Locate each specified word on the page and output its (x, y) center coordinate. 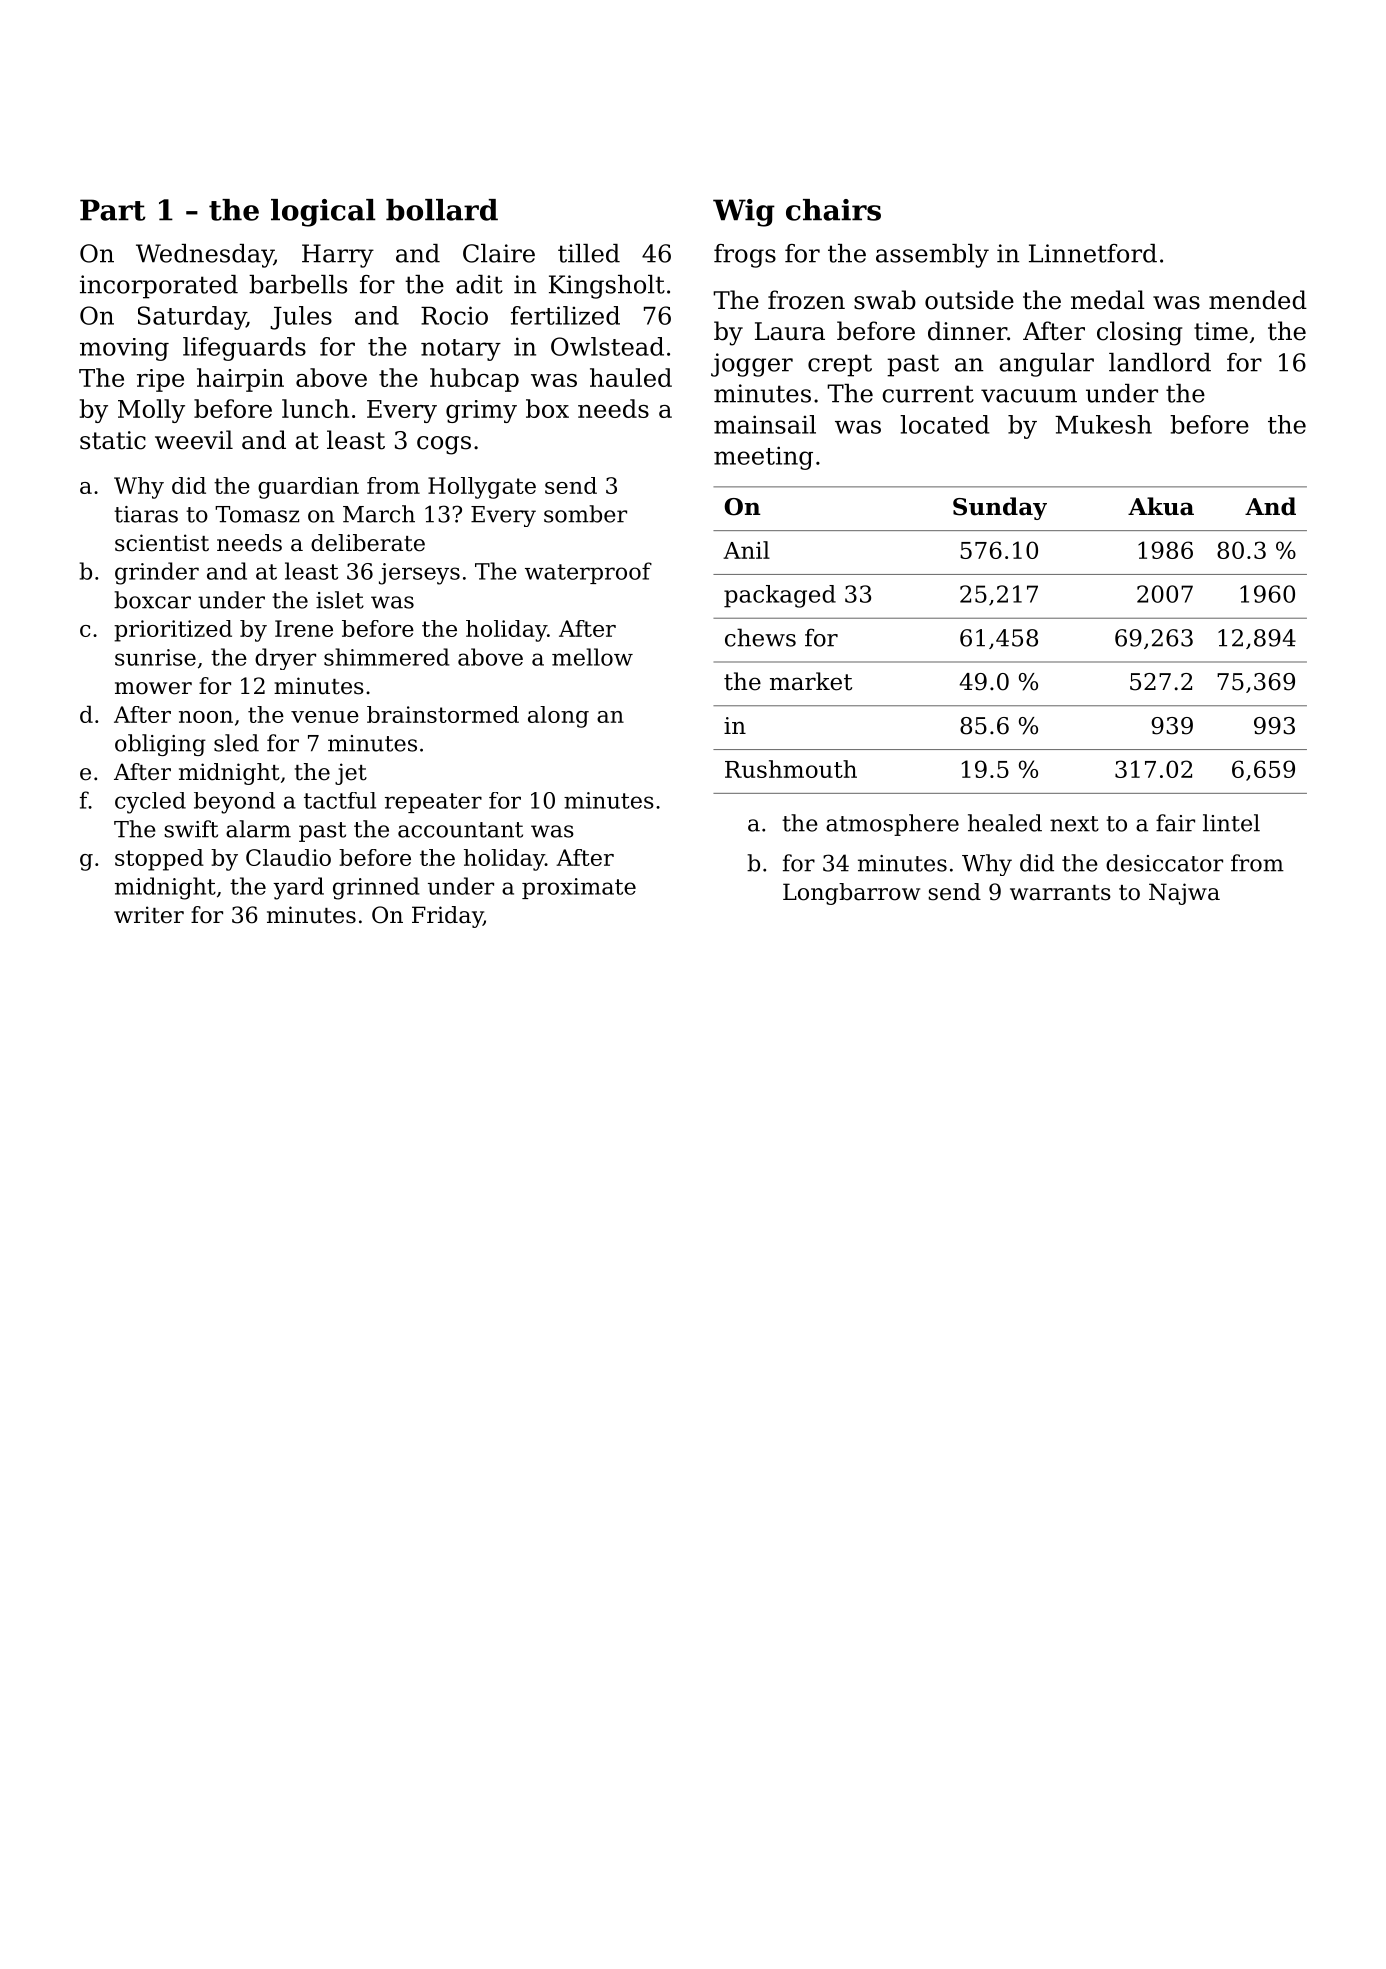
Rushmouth (791, 769)
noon (206, 717)
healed (1005, 823)
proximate (579, 888)
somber (585, 514)
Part (113, 210)
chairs (833, 210)
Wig (744, 213)
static (113, 440)
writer (149, 915)
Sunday (1000, 508)
